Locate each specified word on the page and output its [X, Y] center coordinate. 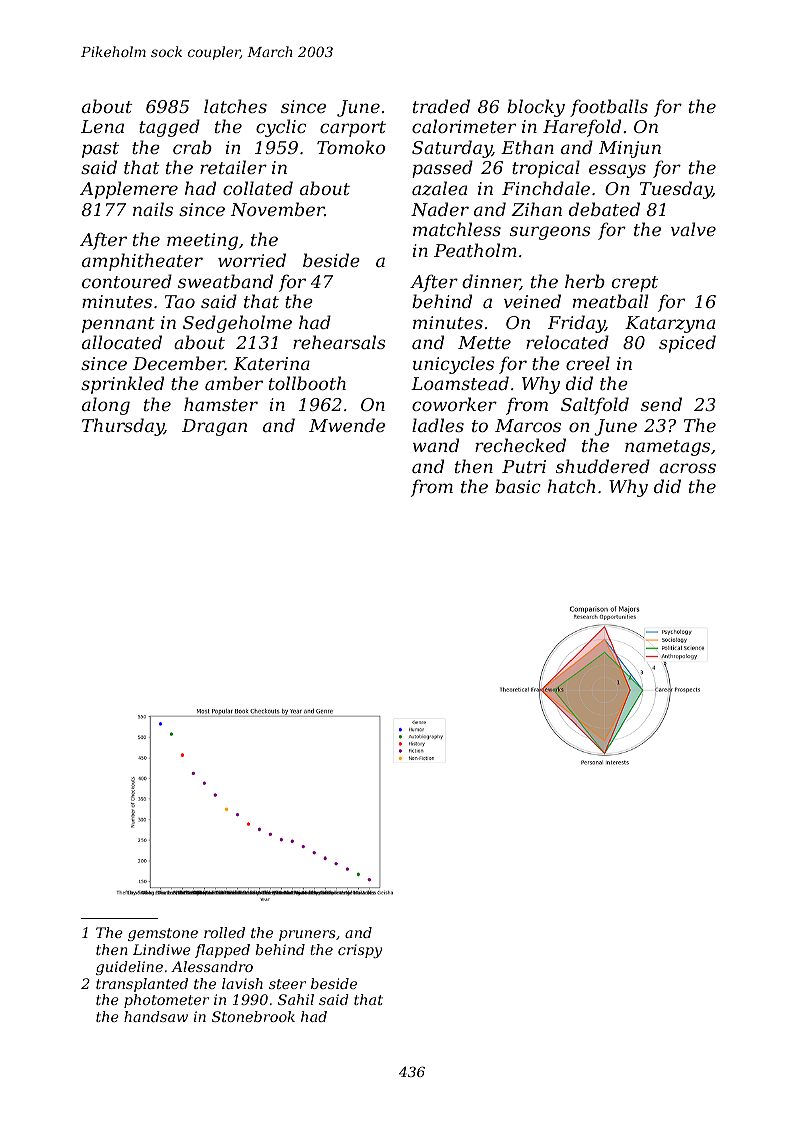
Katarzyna [670, 324]
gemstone [163, 934]
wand [436, 445]
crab [192, 147]
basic [518, 486]
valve [693, 229]
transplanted [142, 985]
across [687, 468]
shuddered [603, 466]
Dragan [214, 427]
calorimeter [464, 126]
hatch [571, 486]
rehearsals [339, 342]
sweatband [225, 281]
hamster [221, 404]
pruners [307, 935]
